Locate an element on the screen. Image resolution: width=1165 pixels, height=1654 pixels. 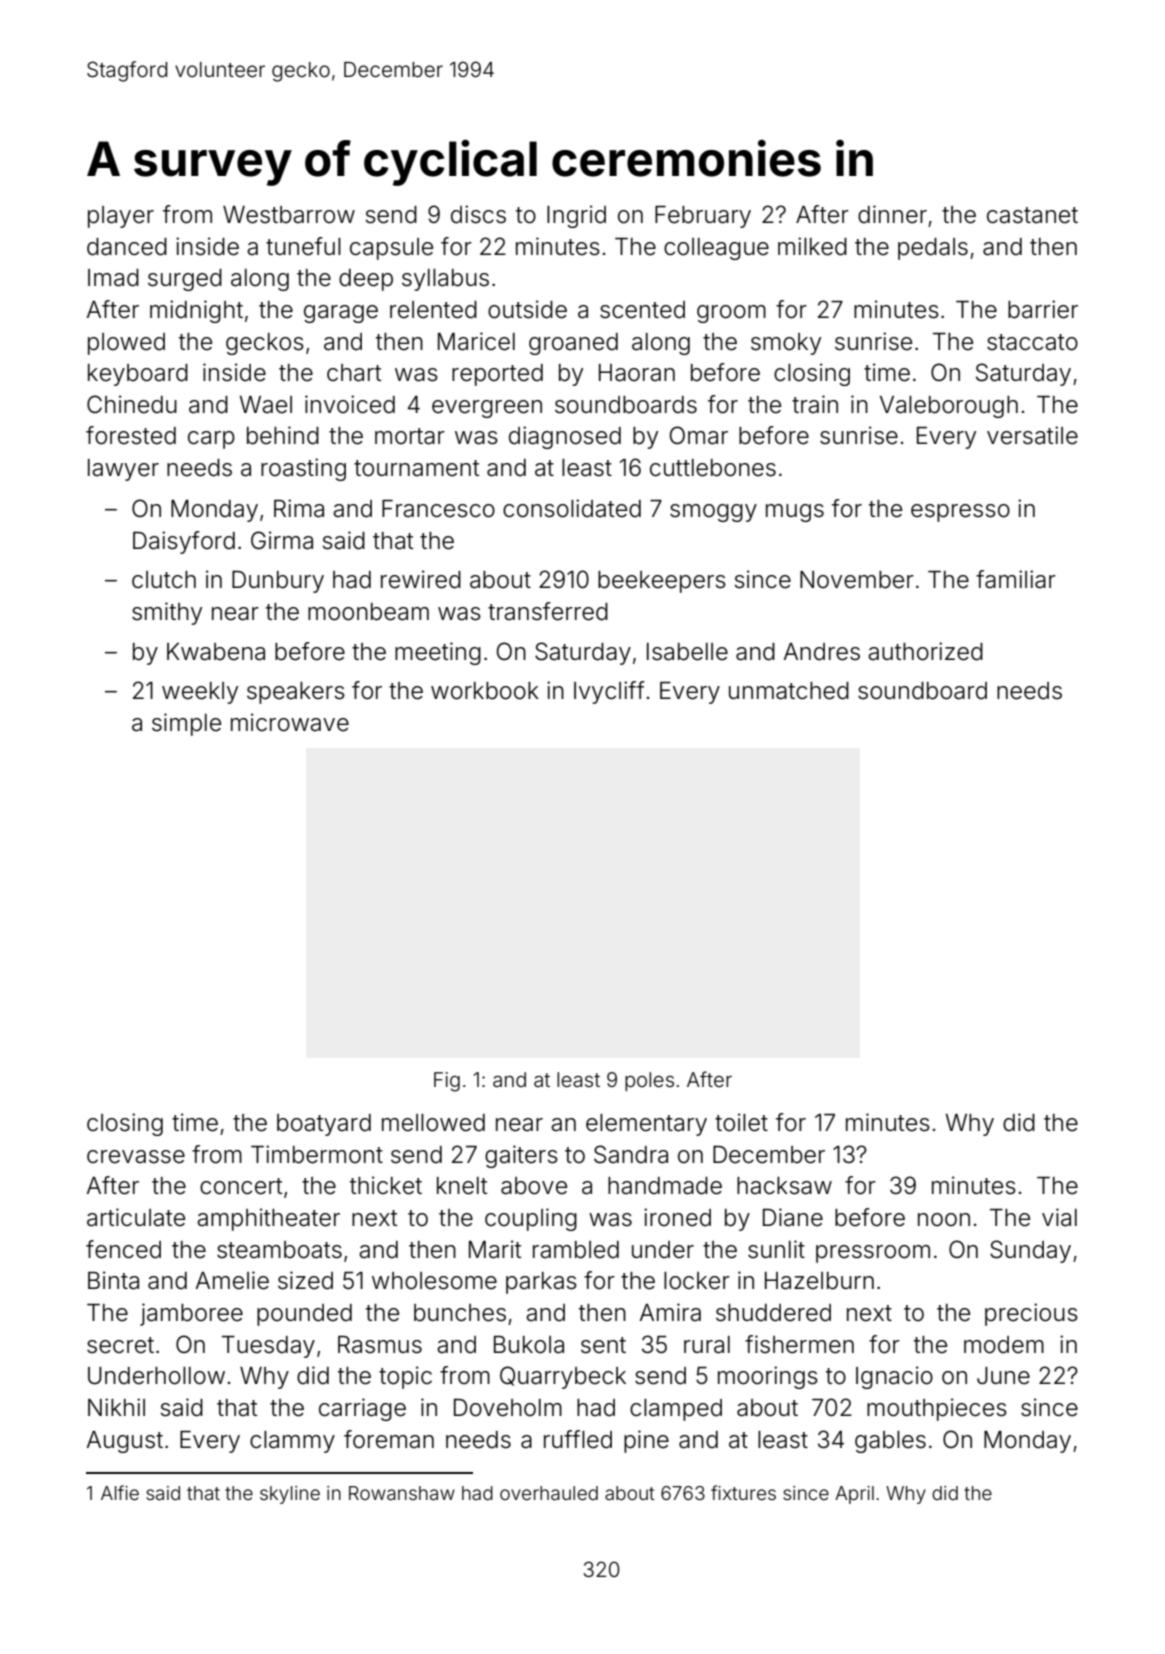
groaned is located at coordinates (573, 344).
